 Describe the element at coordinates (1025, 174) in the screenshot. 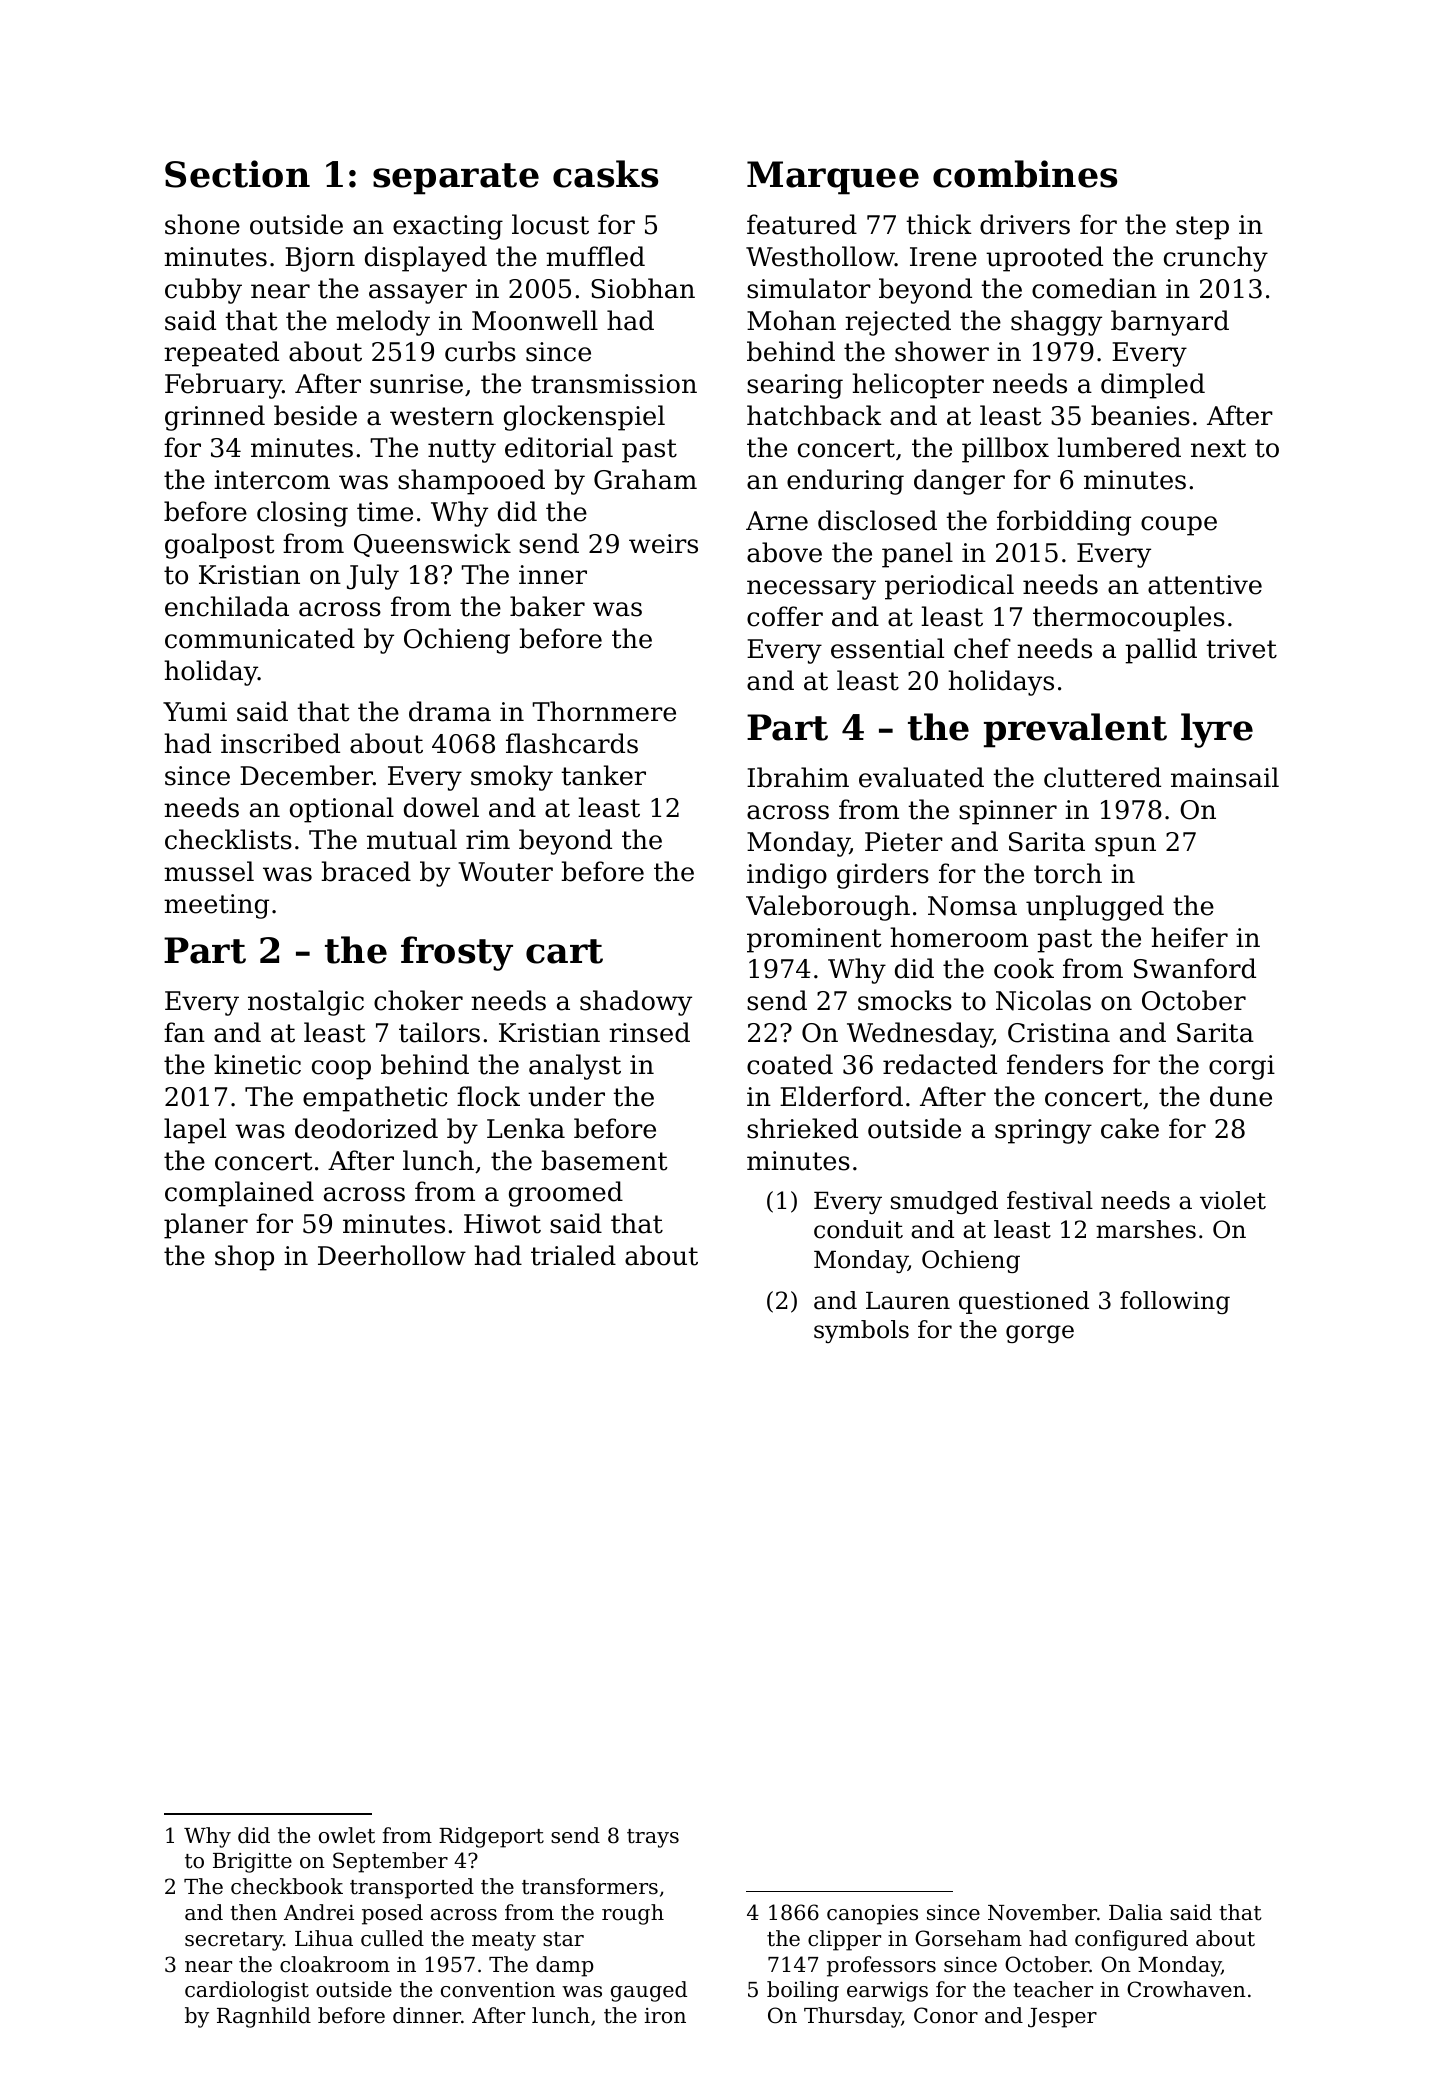

I see `combines` at that location.
